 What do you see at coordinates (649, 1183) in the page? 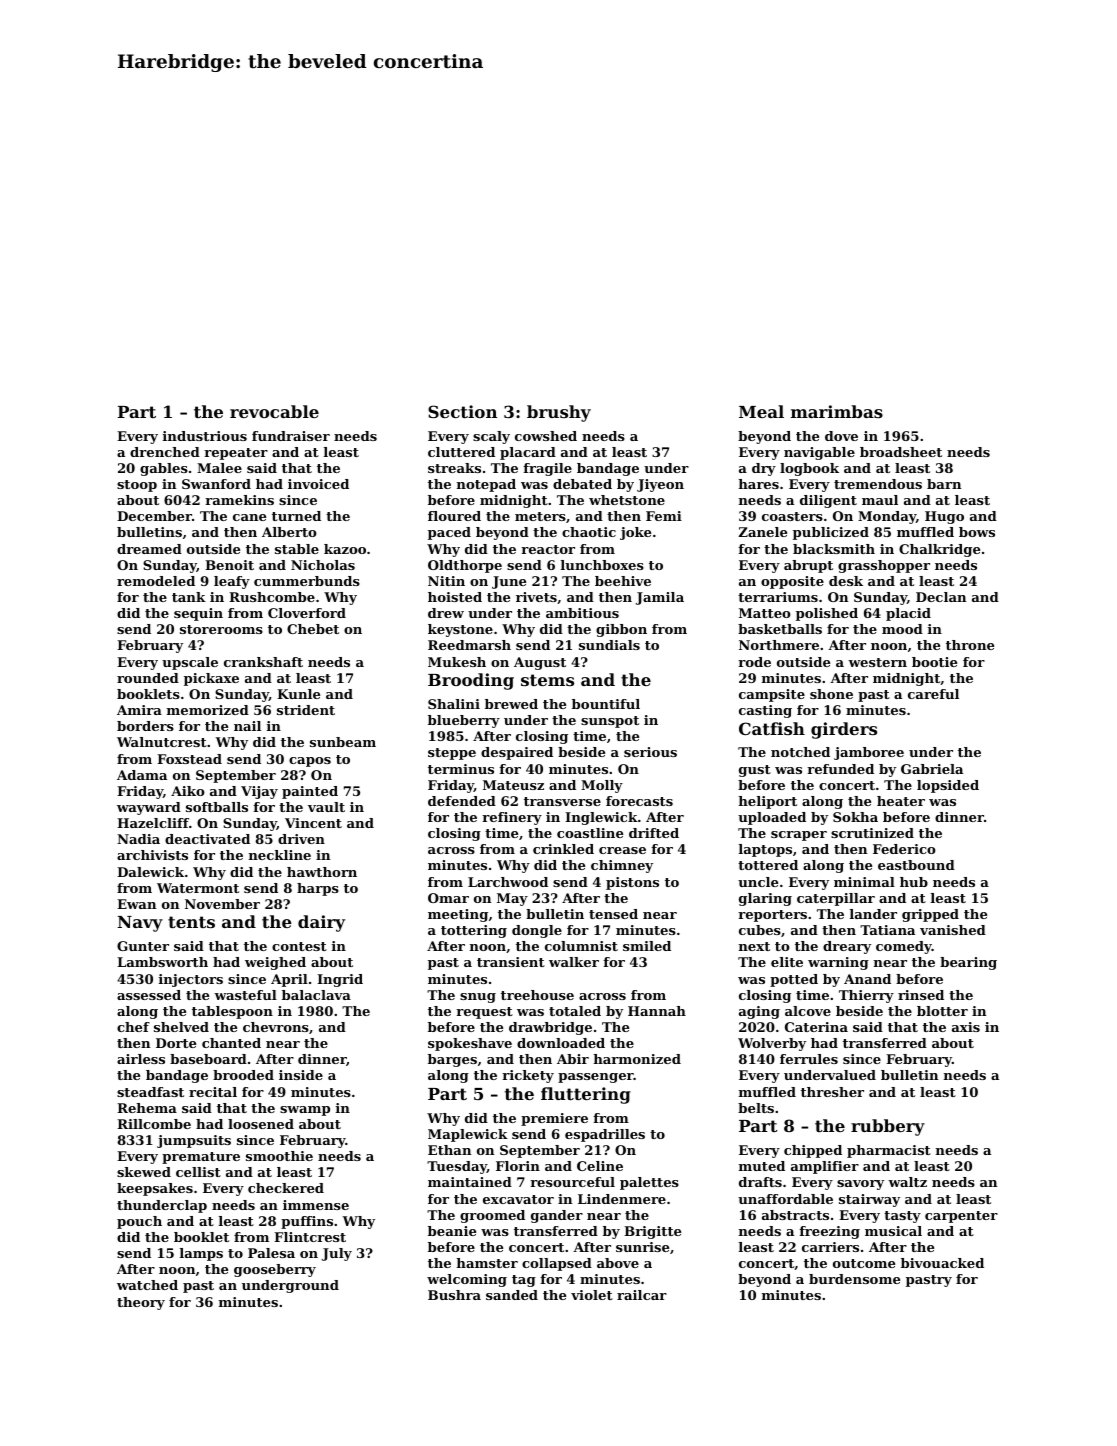
I see `palettes` at bounding box center [649, 1183].
